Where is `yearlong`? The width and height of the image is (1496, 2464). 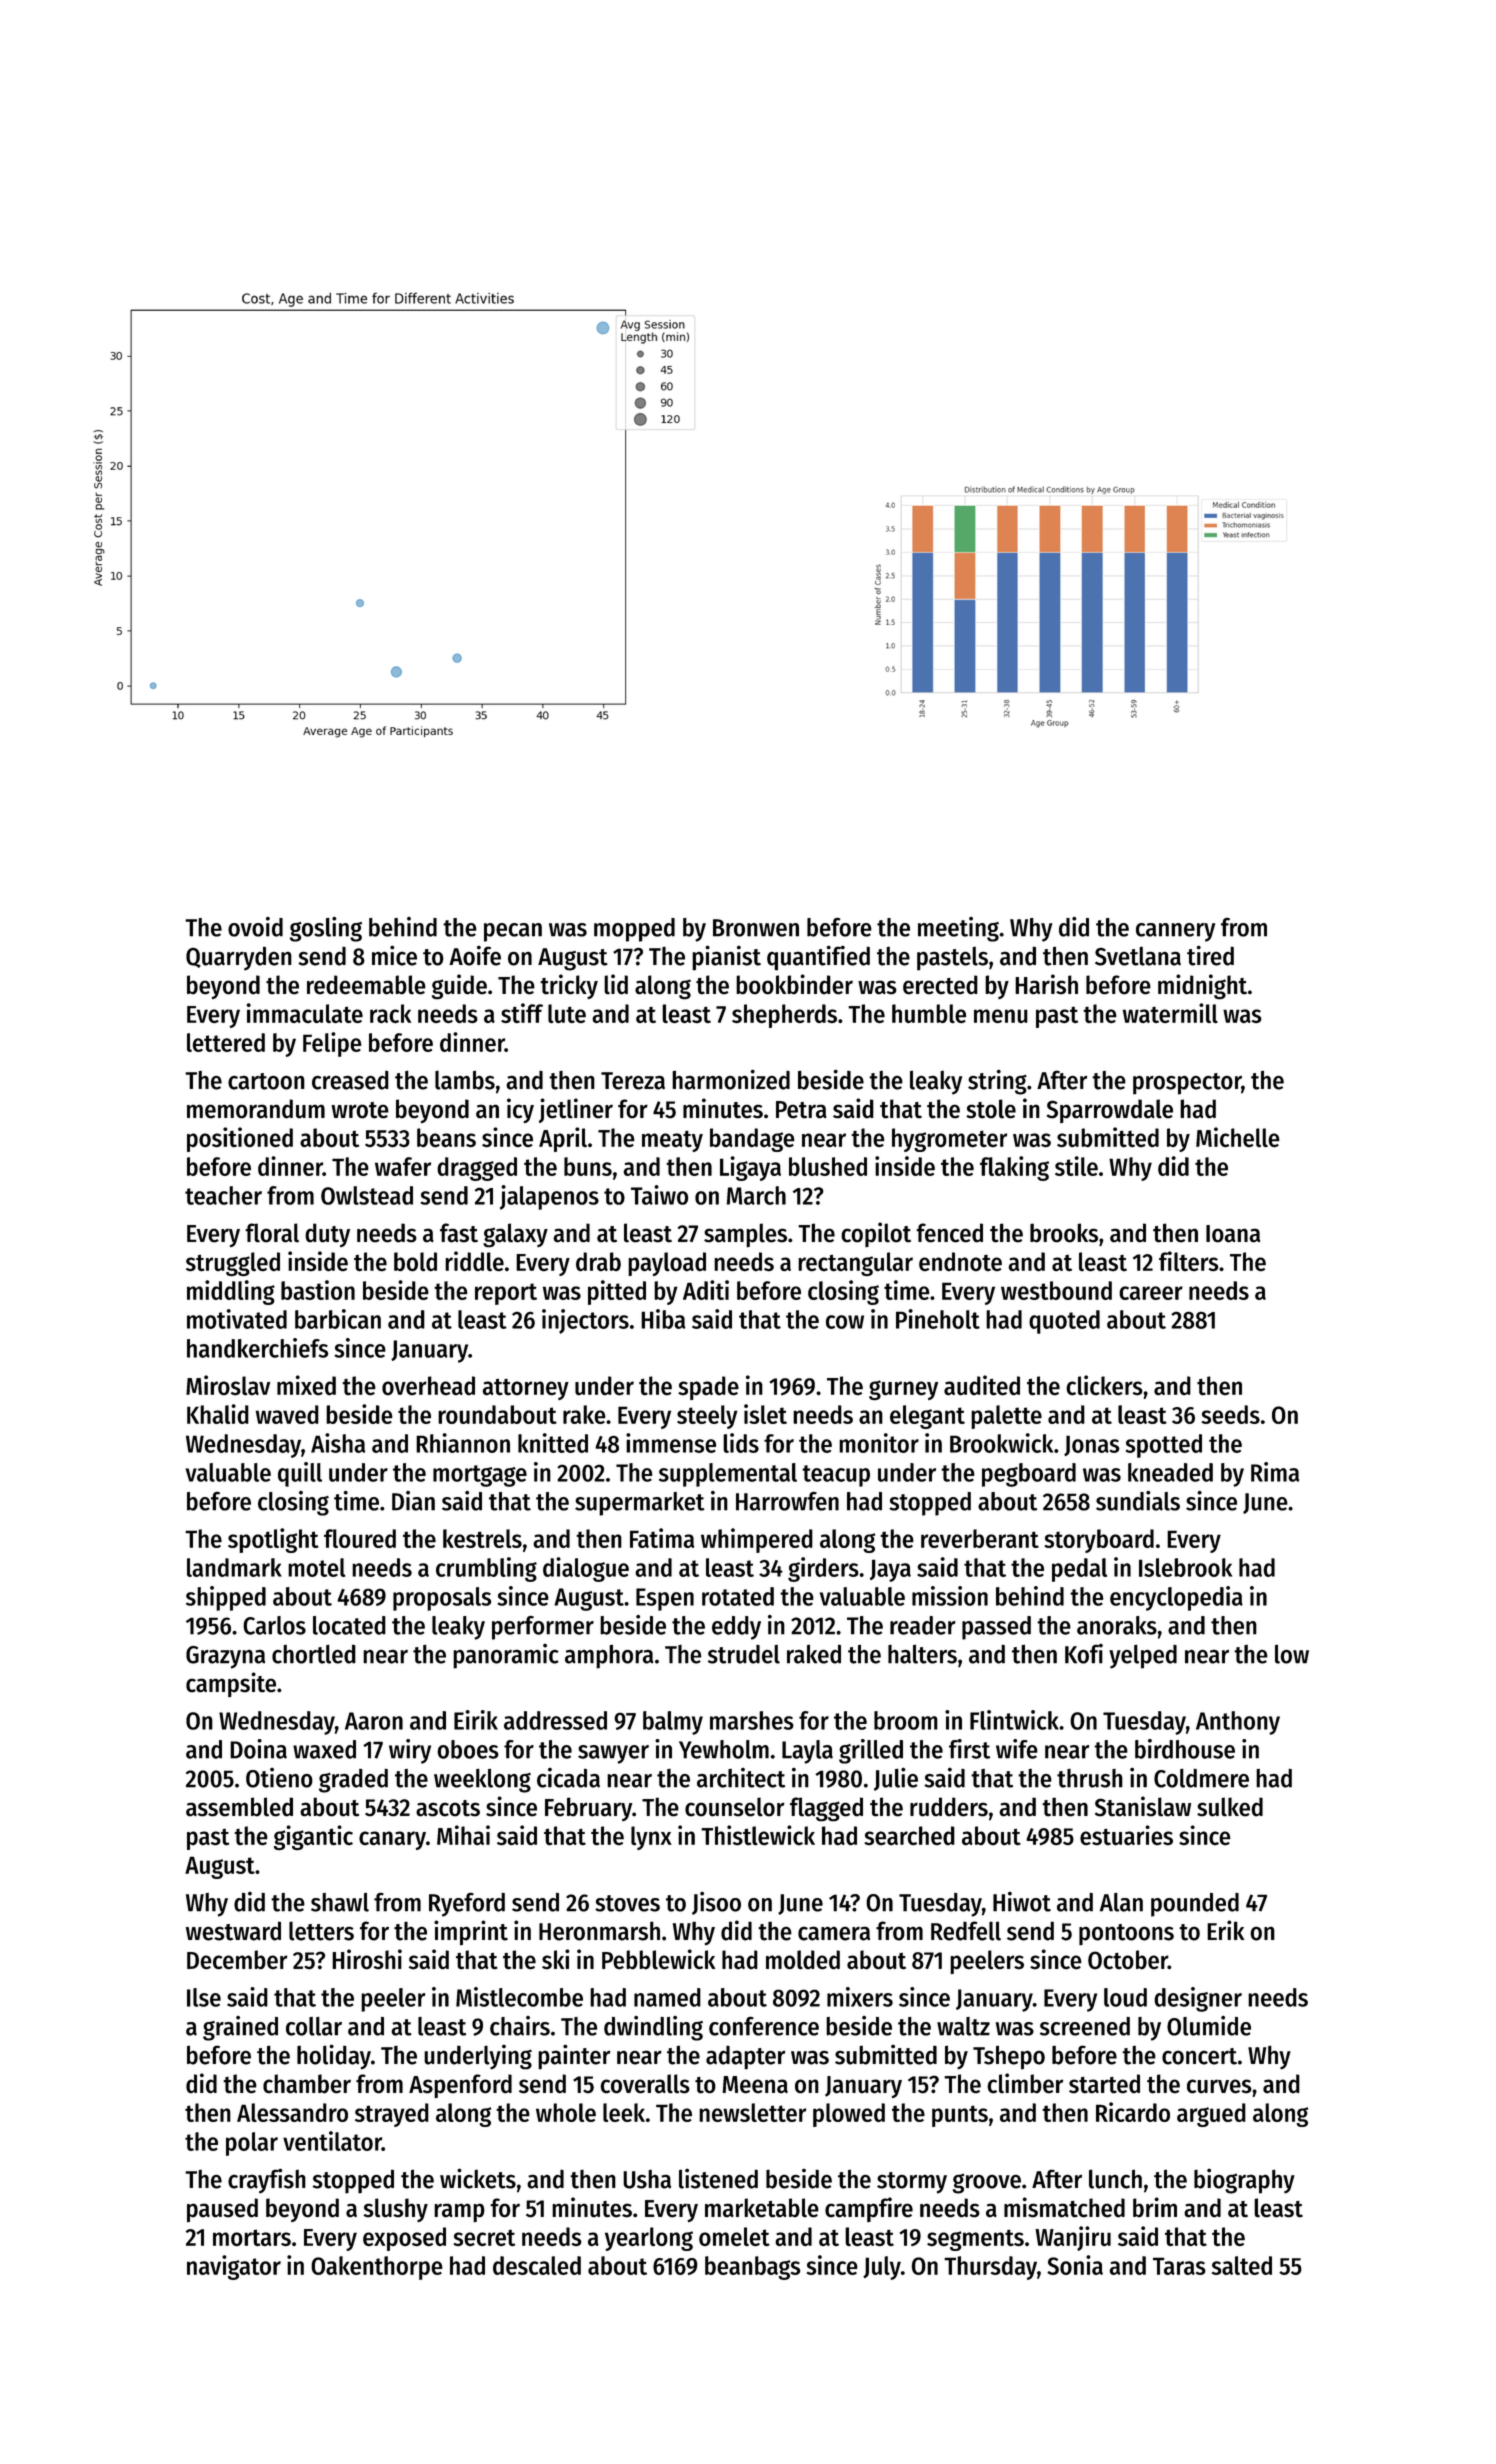 yearlong is located at coordinates (649, 2239).
